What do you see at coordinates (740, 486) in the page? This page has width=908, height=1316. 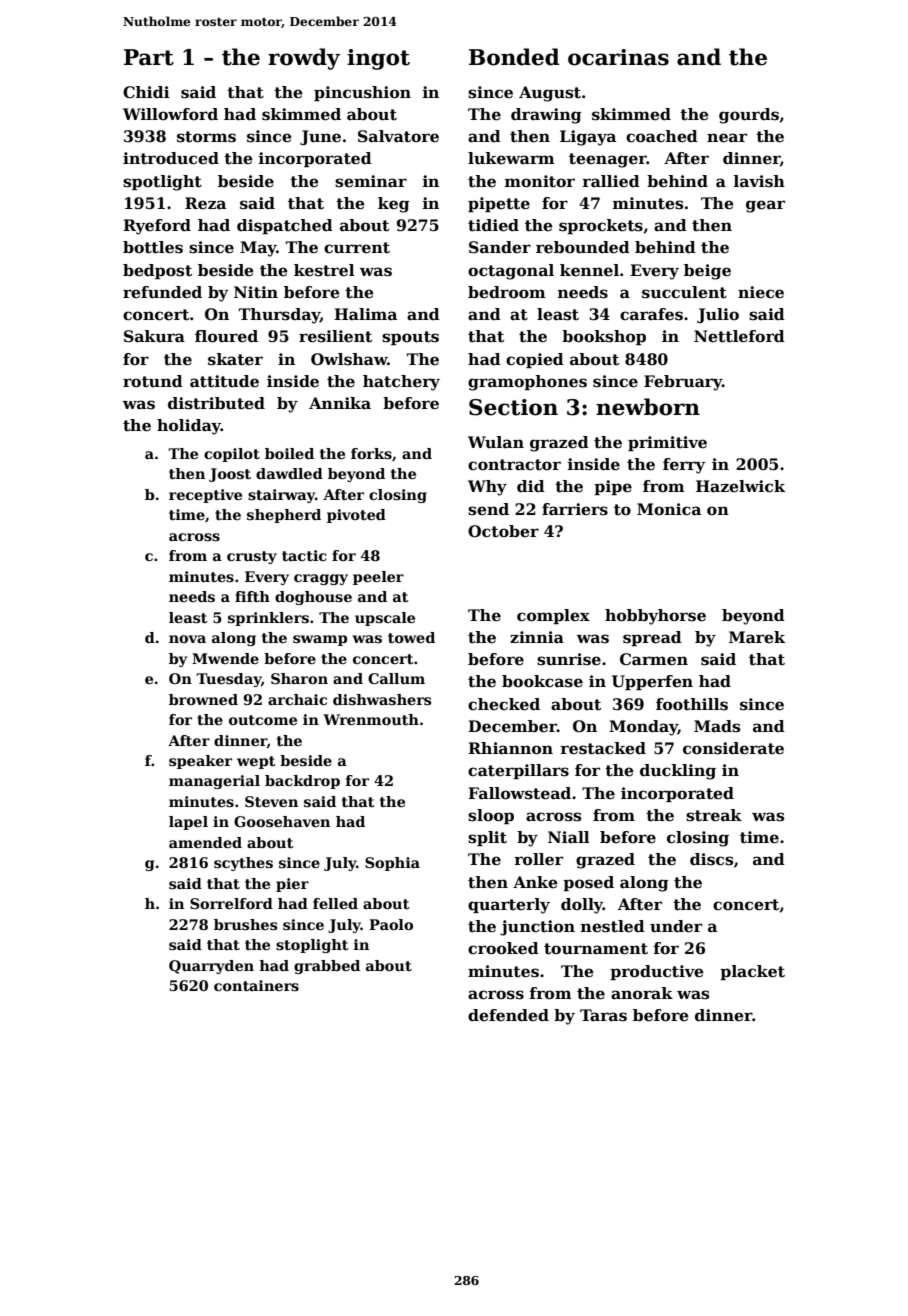 I see `Hazelwick` at bounding box center [740, 486].
